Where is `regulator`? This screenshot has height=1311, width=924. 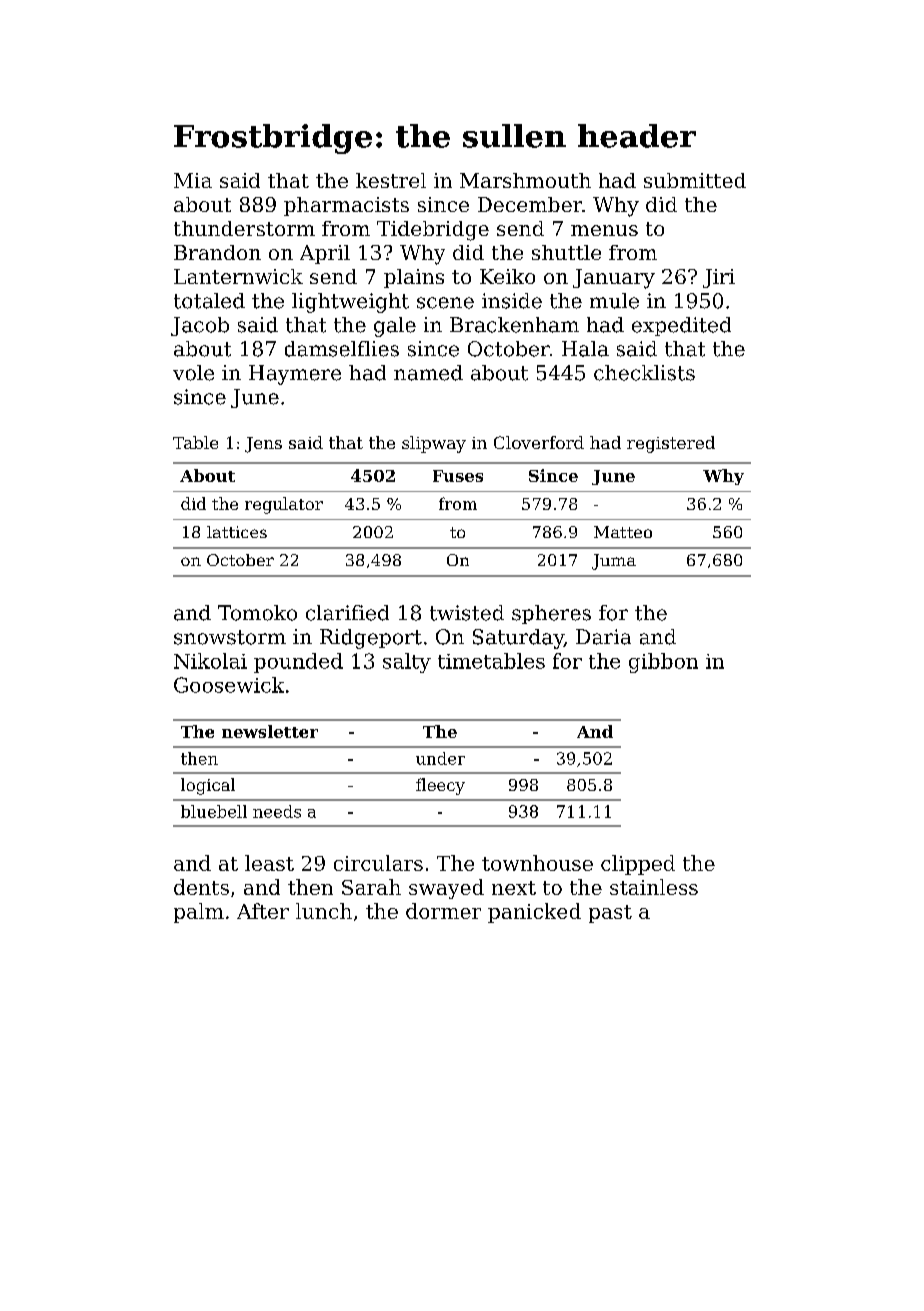
regulator is located at coordinates (284, 505).
